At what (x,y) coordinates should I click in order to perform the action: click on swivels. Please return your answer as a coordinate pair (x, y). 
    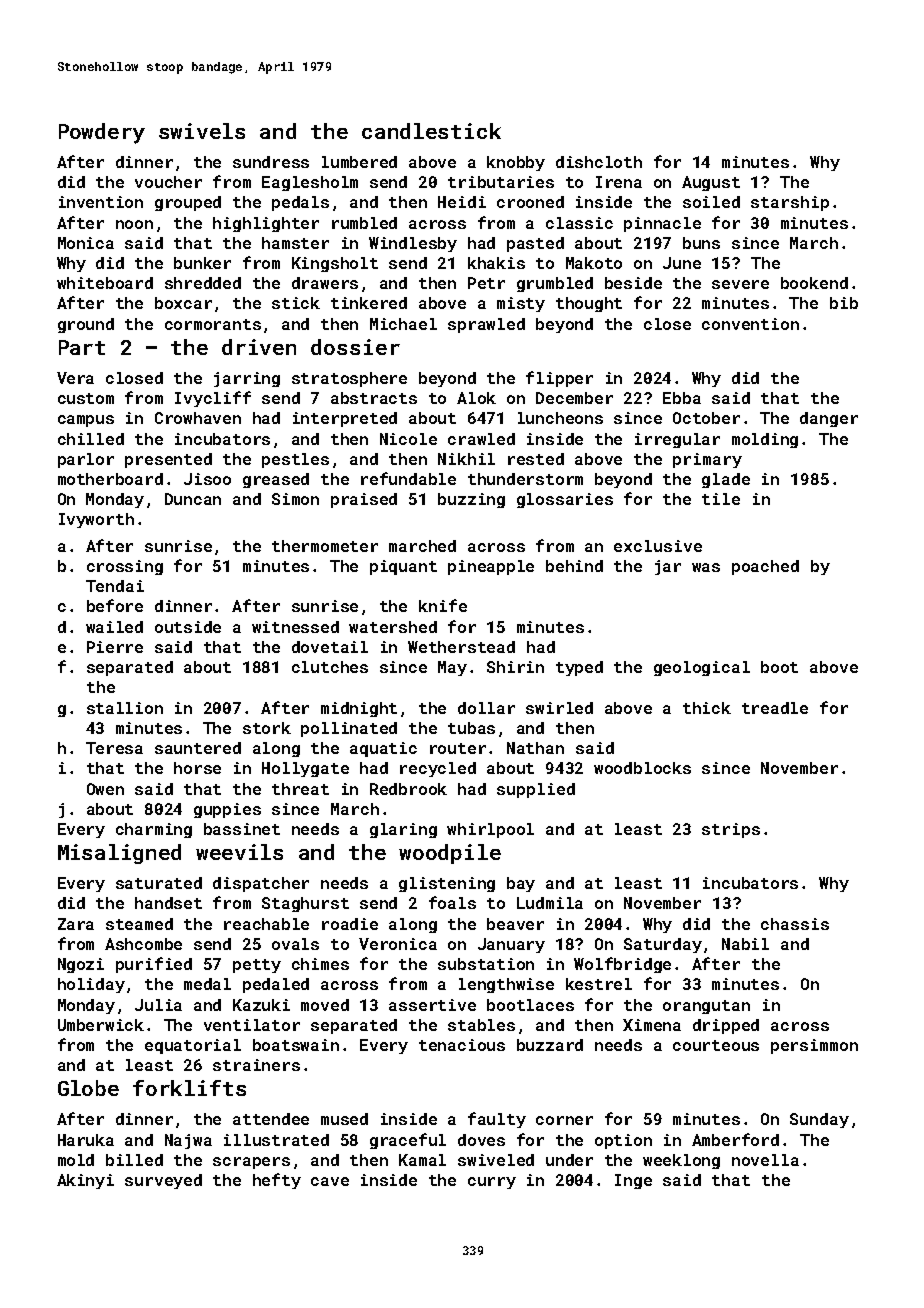
    Looking at the image, I should click on (202, 131).
